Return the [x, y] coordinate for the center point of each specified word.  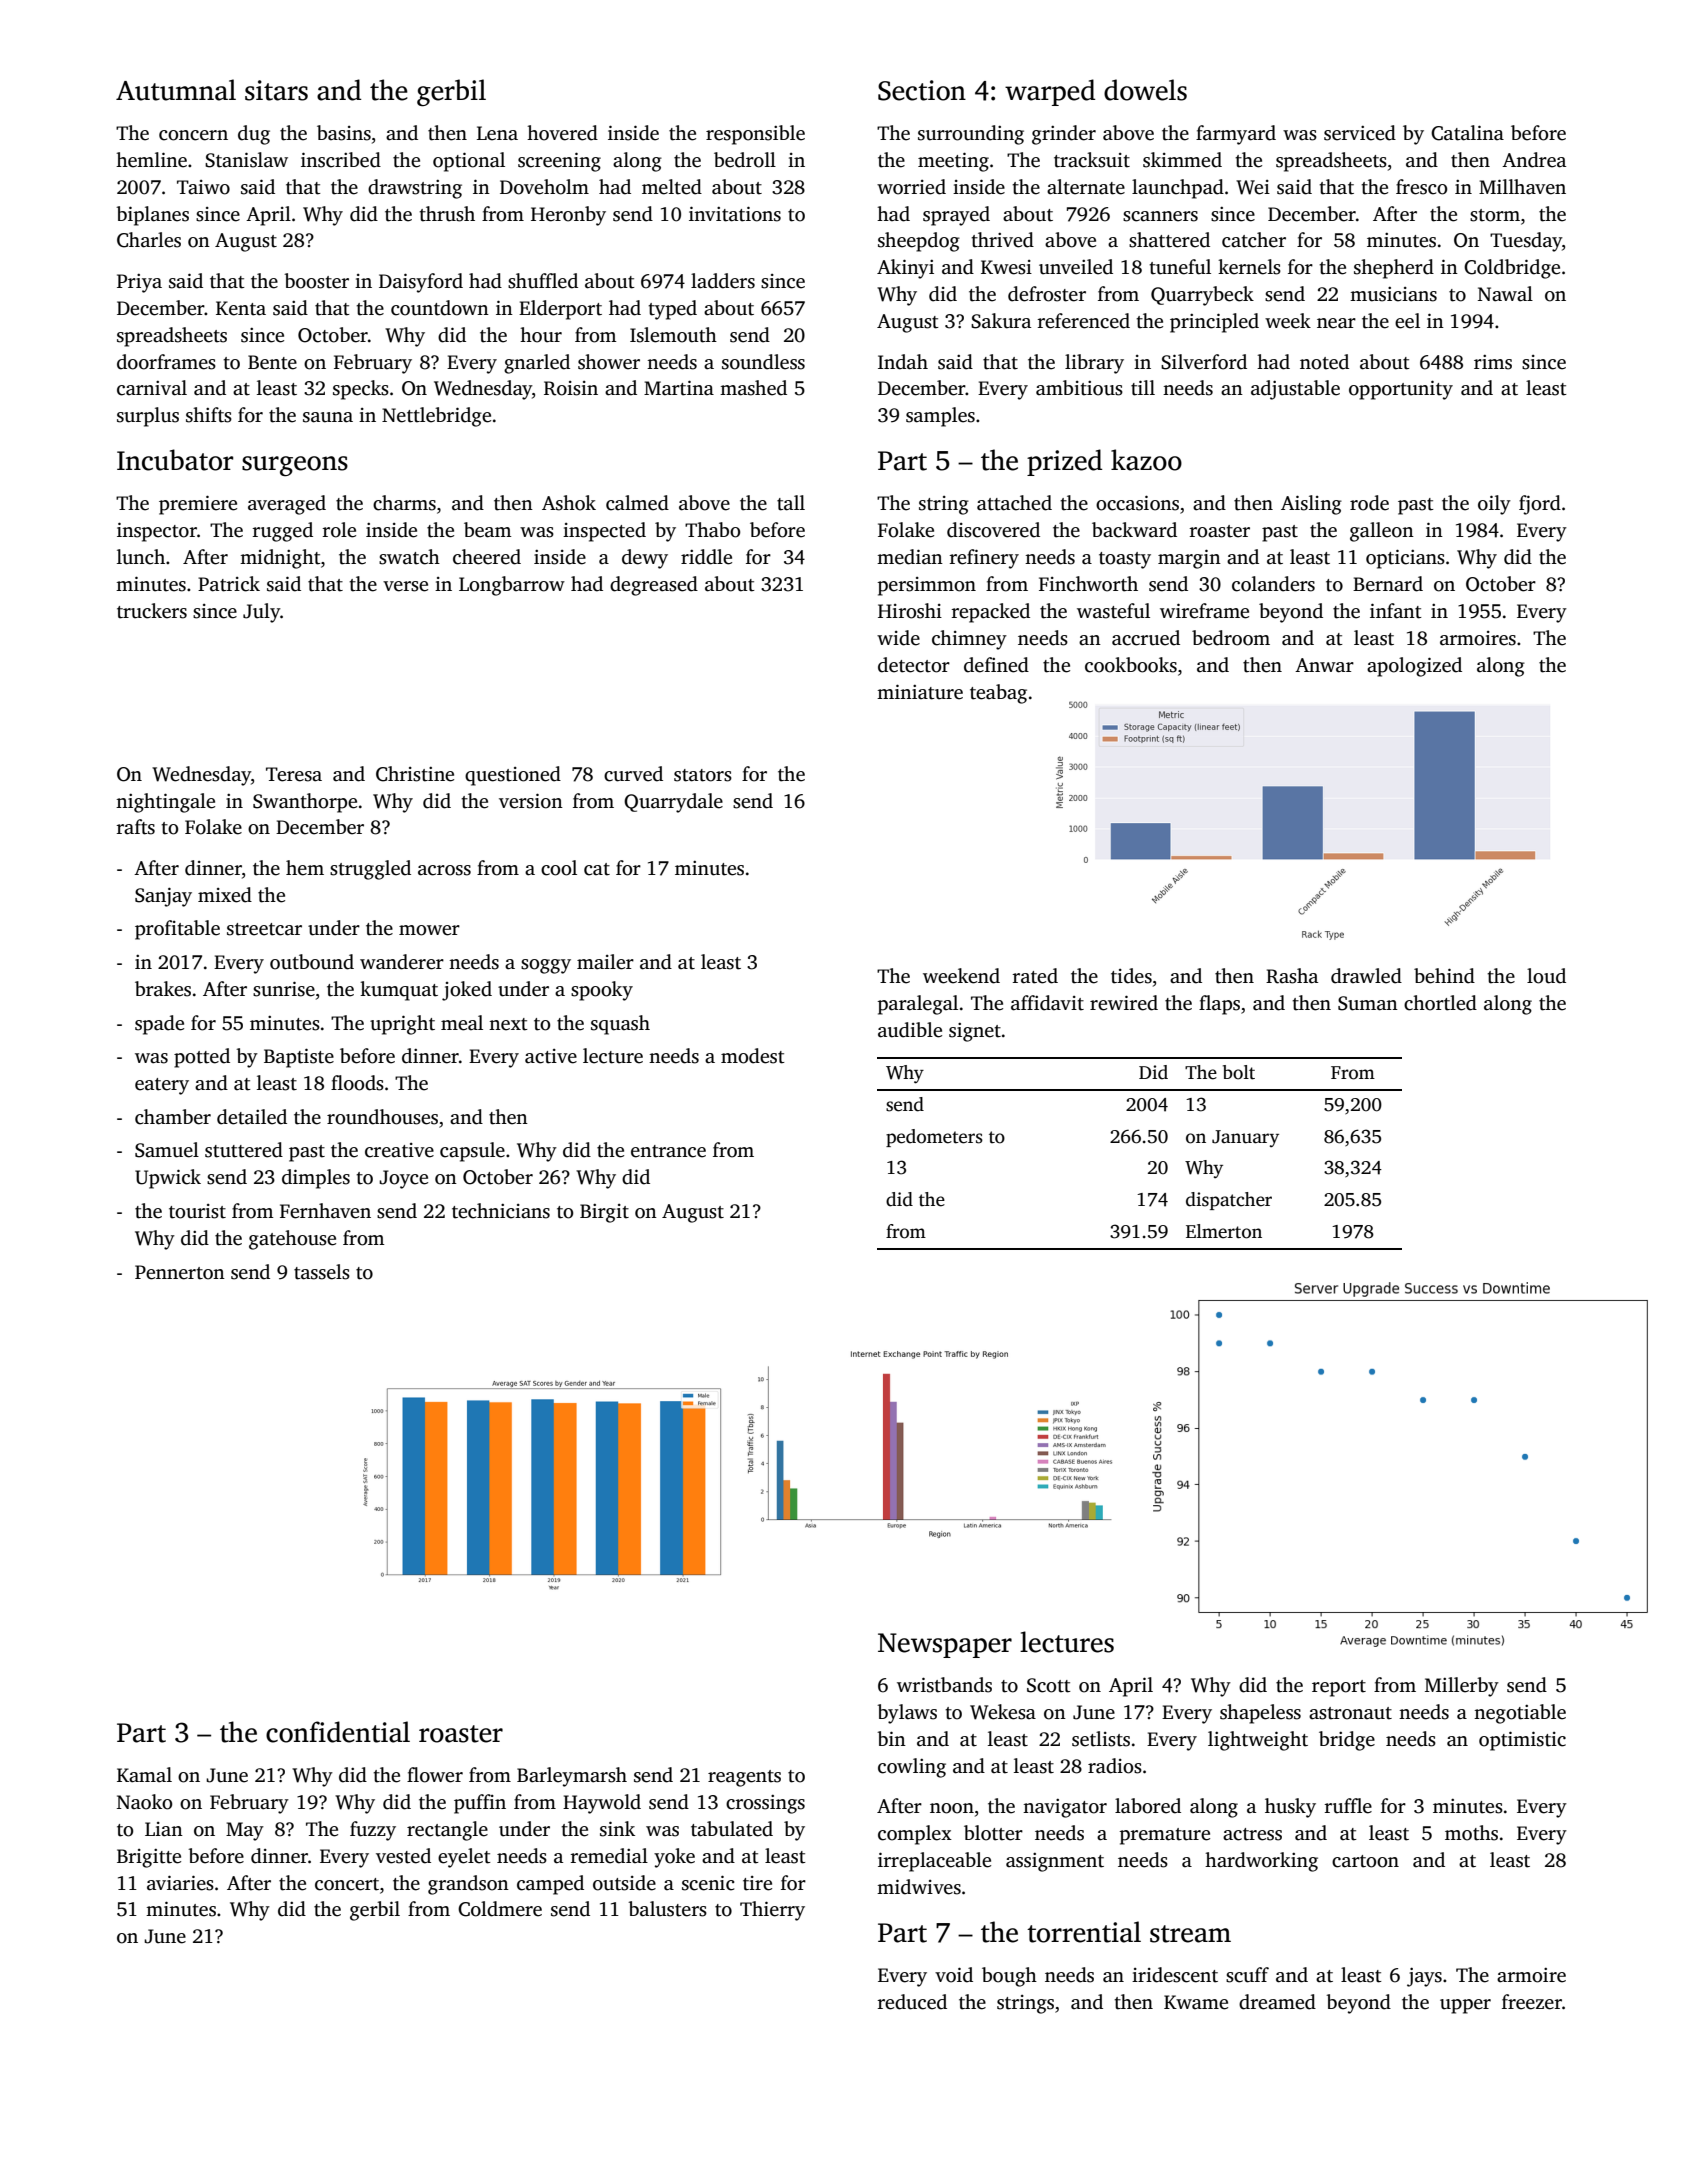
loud [1546, 976]
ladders [723, 281]
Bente [272, 362]
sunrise [284, 989]
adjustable [1295, 390]
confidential [338, 1732]
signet [975, 1032]
